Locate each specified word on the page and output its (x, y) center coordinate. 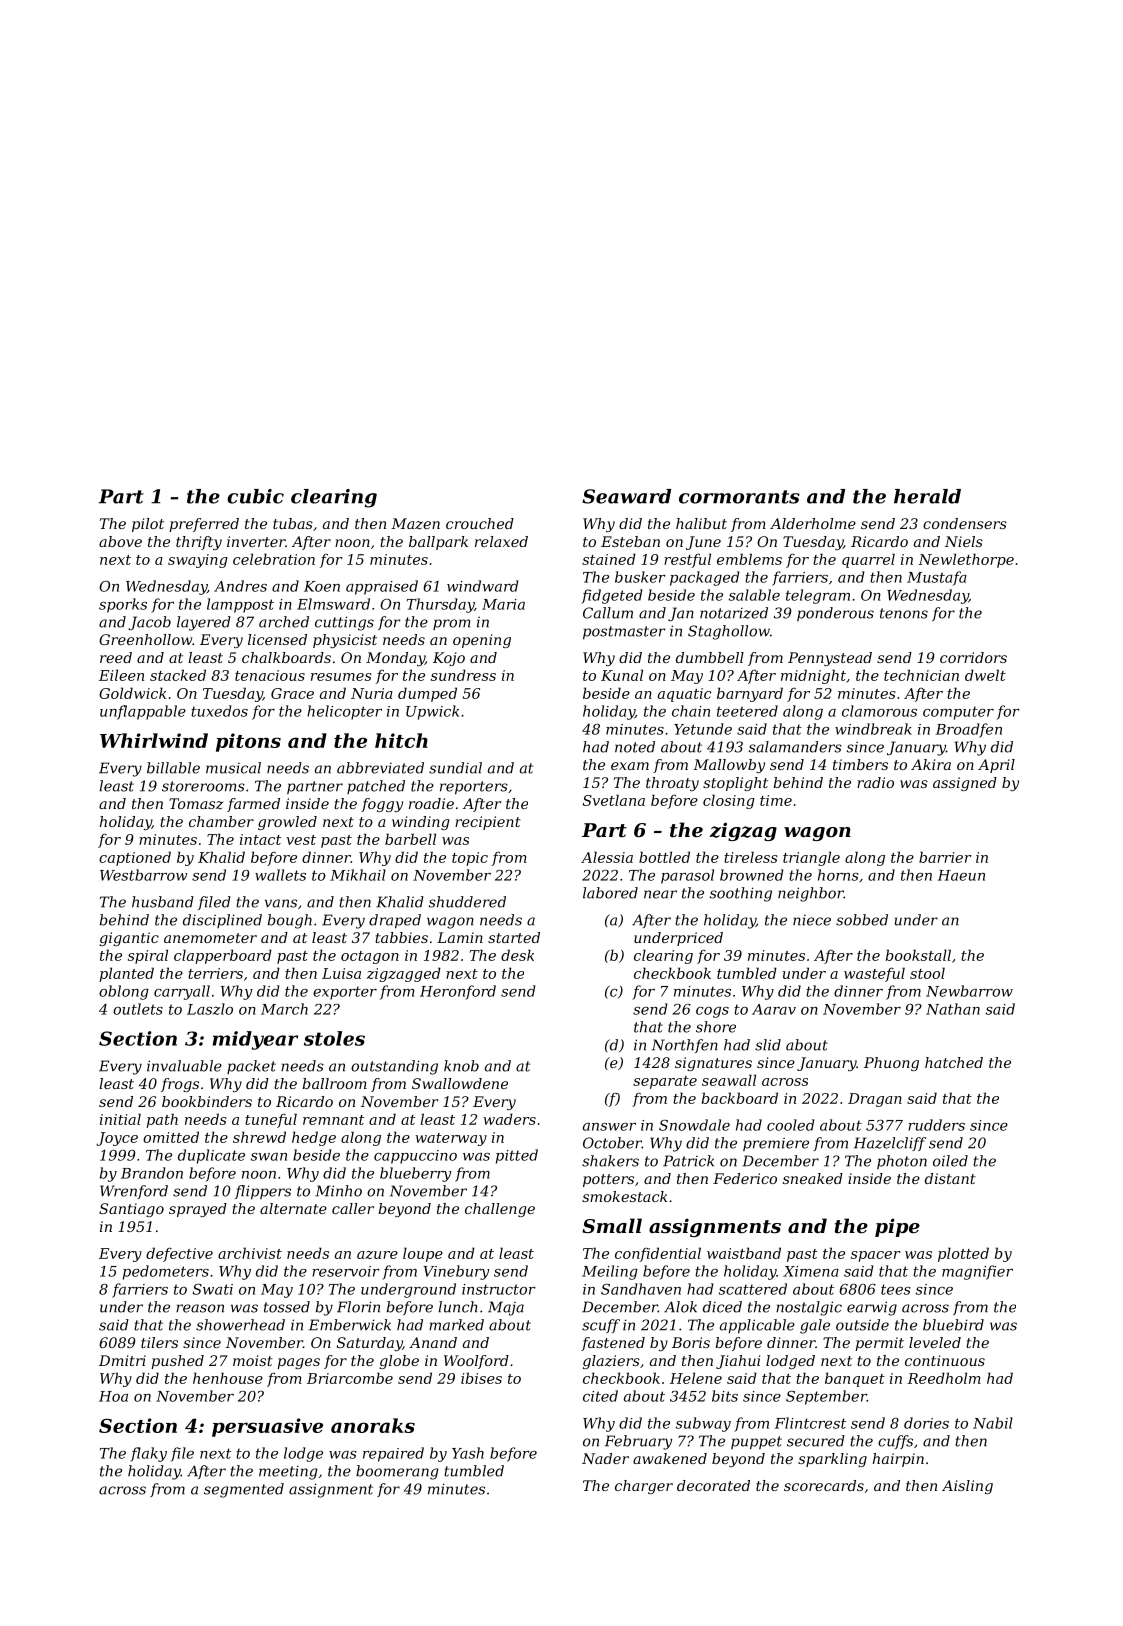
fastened (613, 1344)
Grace (292, 693)
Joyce (117, 1139)
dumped (427, 694)
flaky (148, 1454)
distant (950, 1178)
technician (921, 675)
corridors (973, 657)
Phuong (891, 1064)
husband (163, 902)
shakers (610, 1161)
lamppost (240, 605)
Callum (608, 613)
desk (517, 955)
